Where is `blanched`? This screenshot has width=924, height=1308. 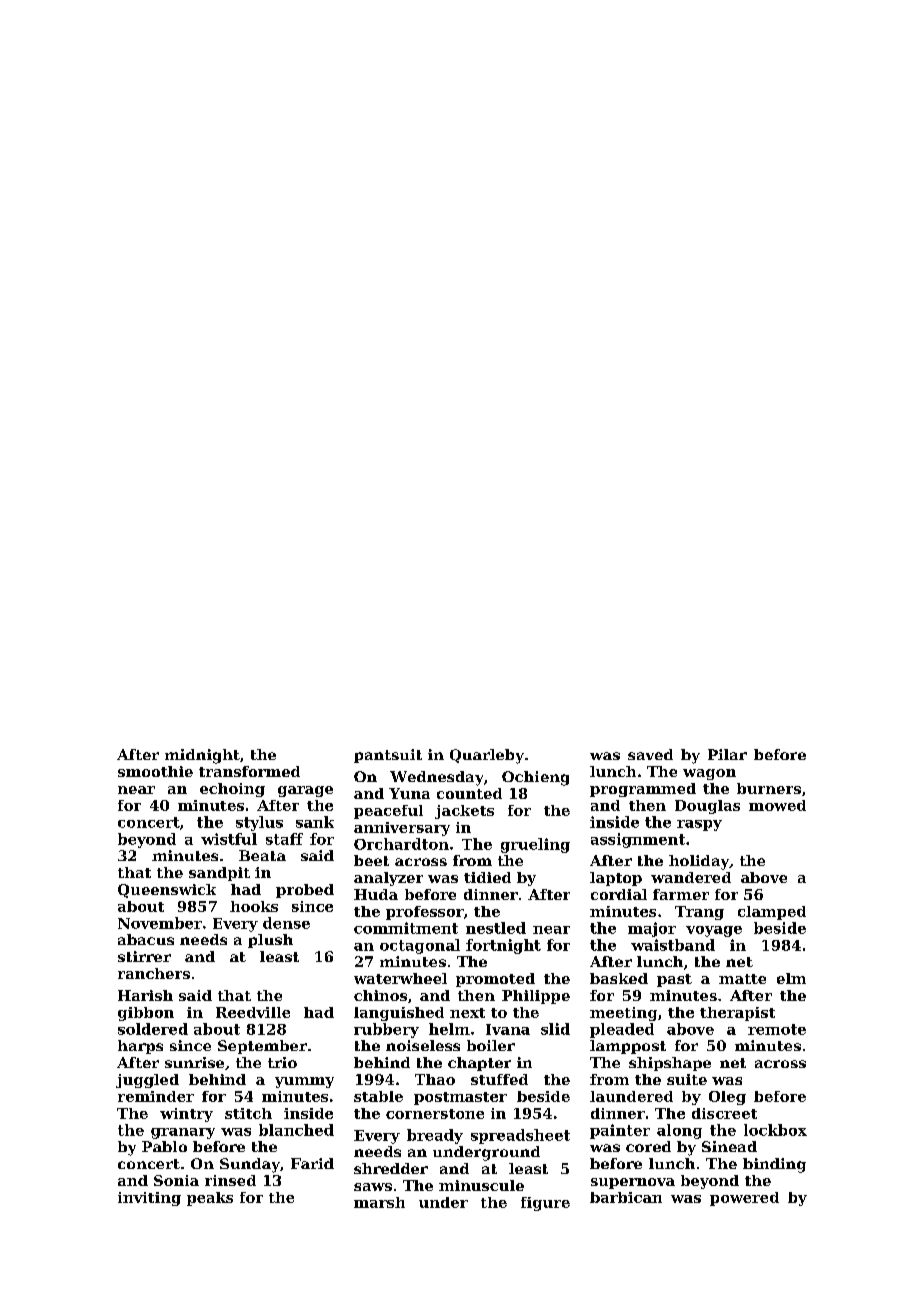
blanched is located at coordinates (296, 1130).
